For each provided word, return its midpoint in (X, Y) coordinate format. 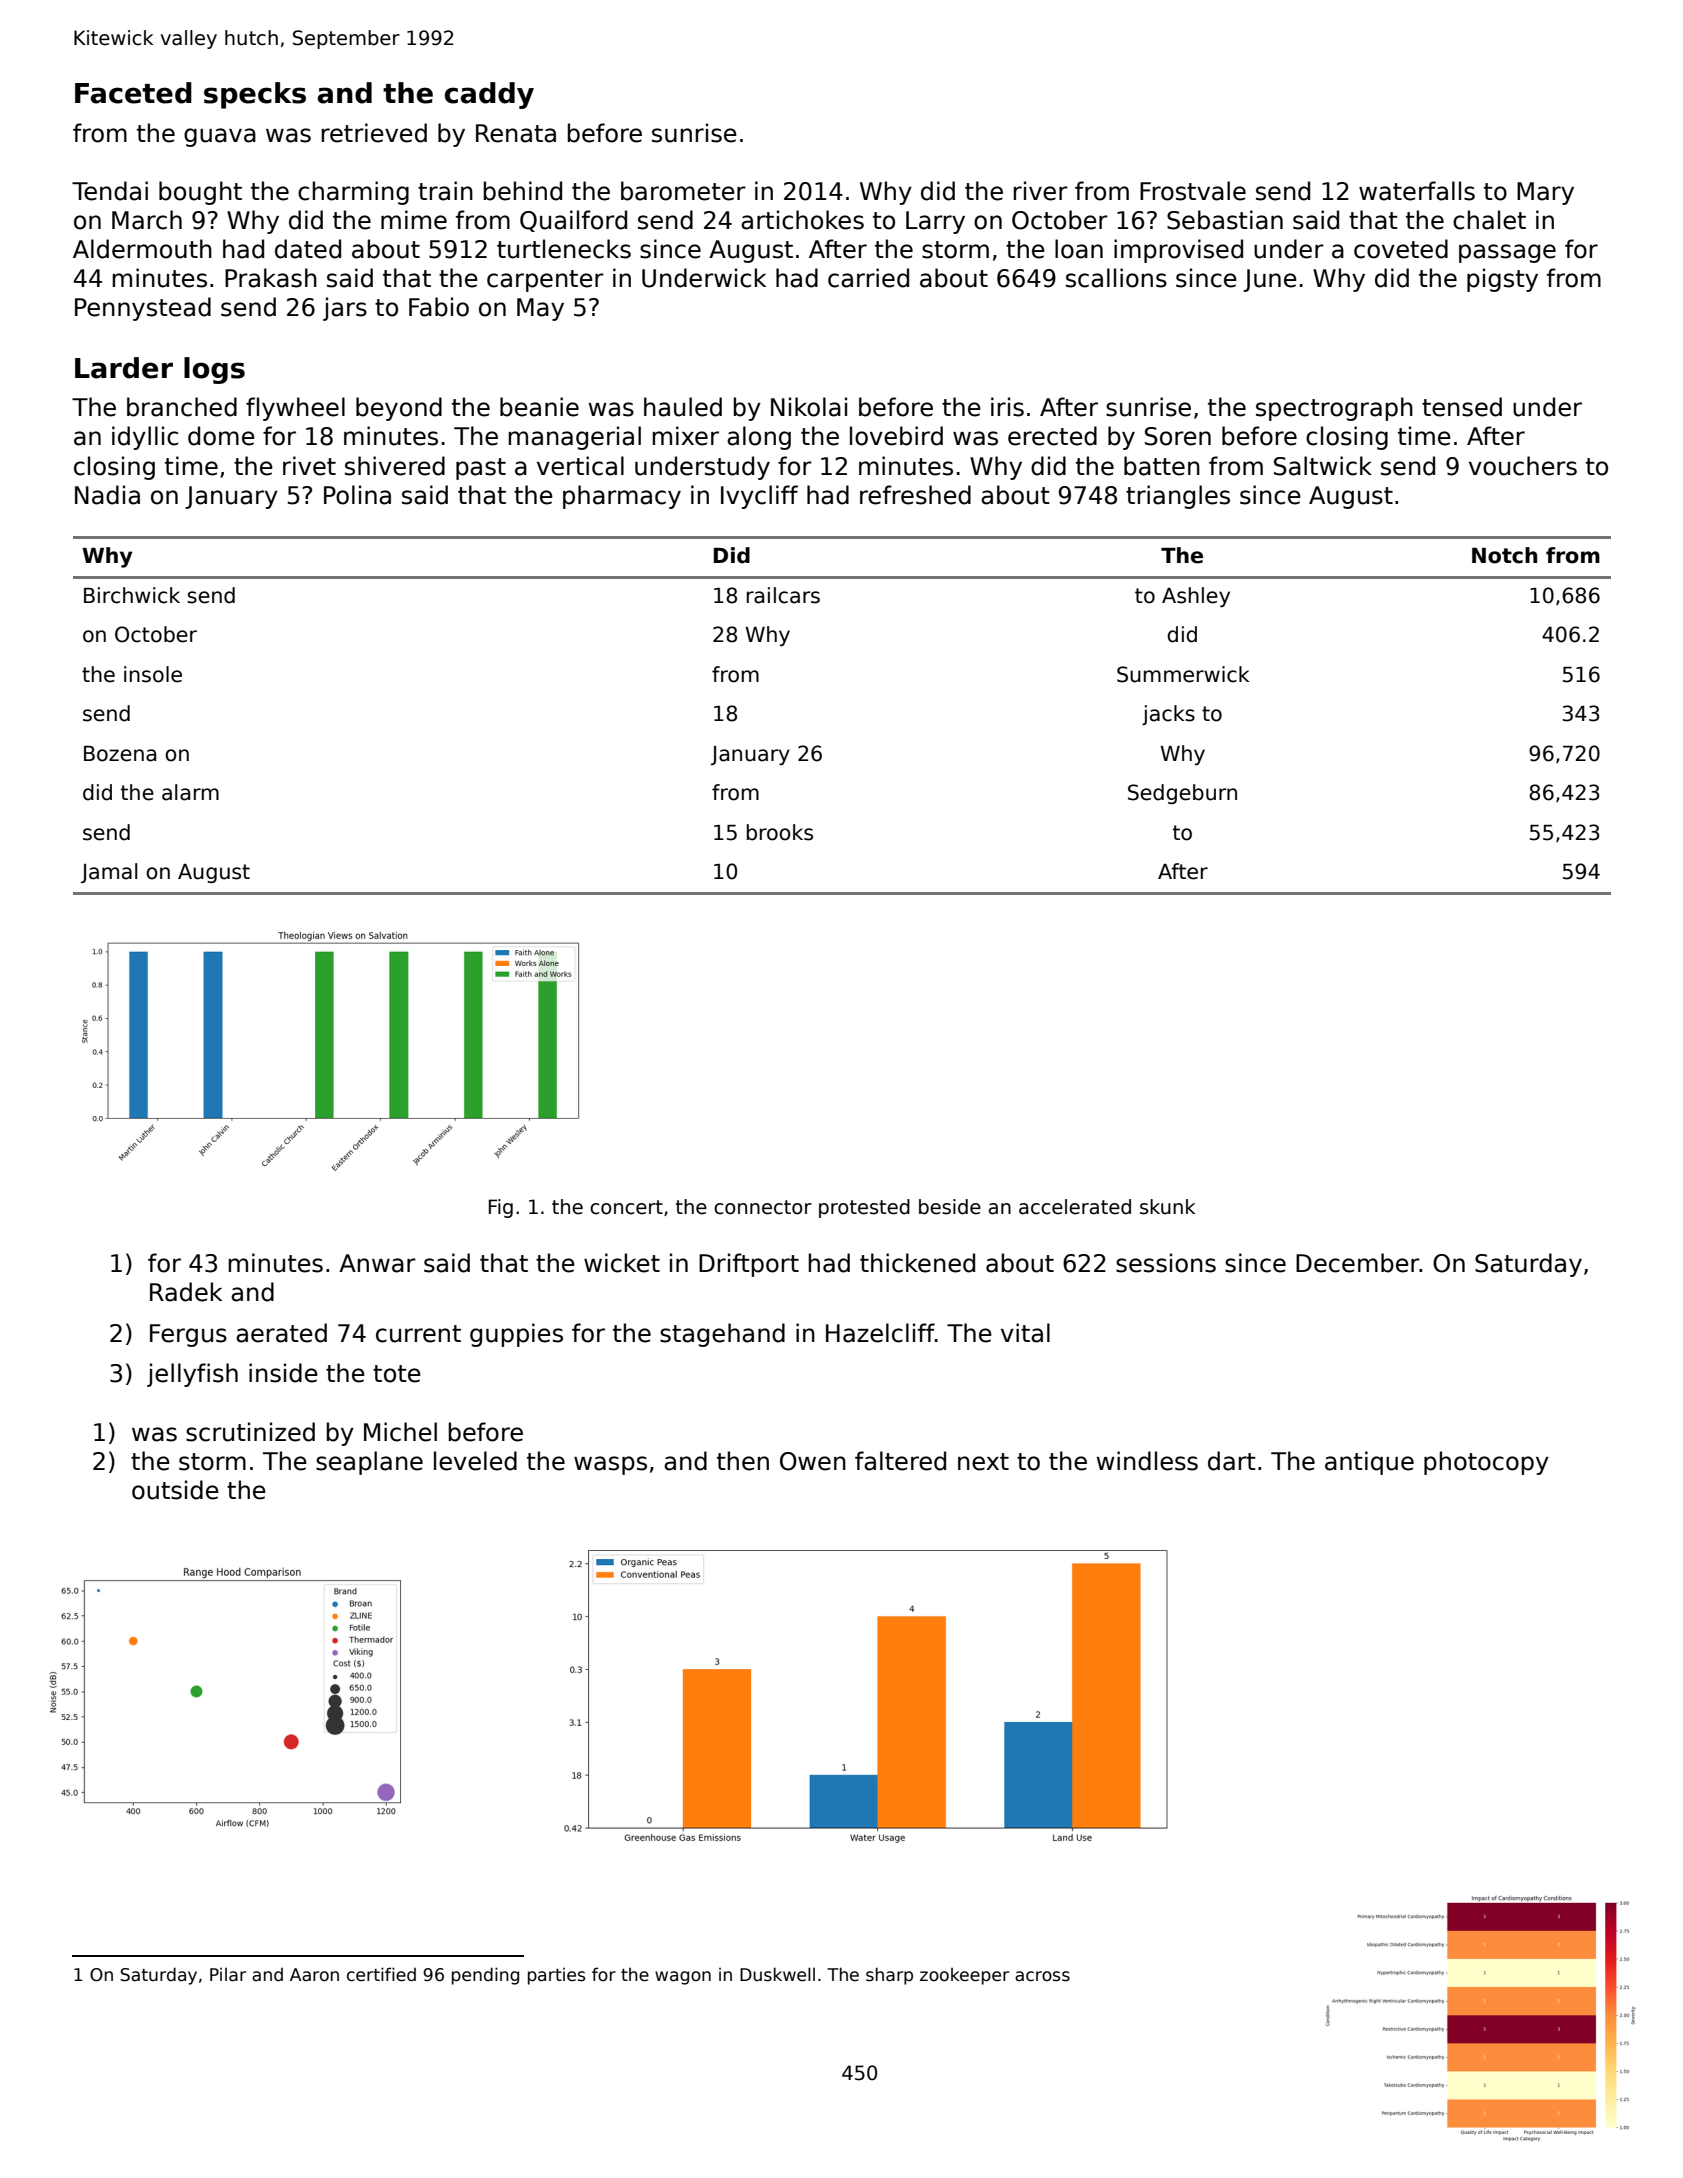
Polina (357, 495)
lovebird (896, 436)
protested (864, 1208)
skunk (1167, 1207)
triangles (1178, 497)
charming (353, 193)
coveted (1401, 249)
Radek (186, 1292)
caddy (489, 95)
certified (381, 1974)
